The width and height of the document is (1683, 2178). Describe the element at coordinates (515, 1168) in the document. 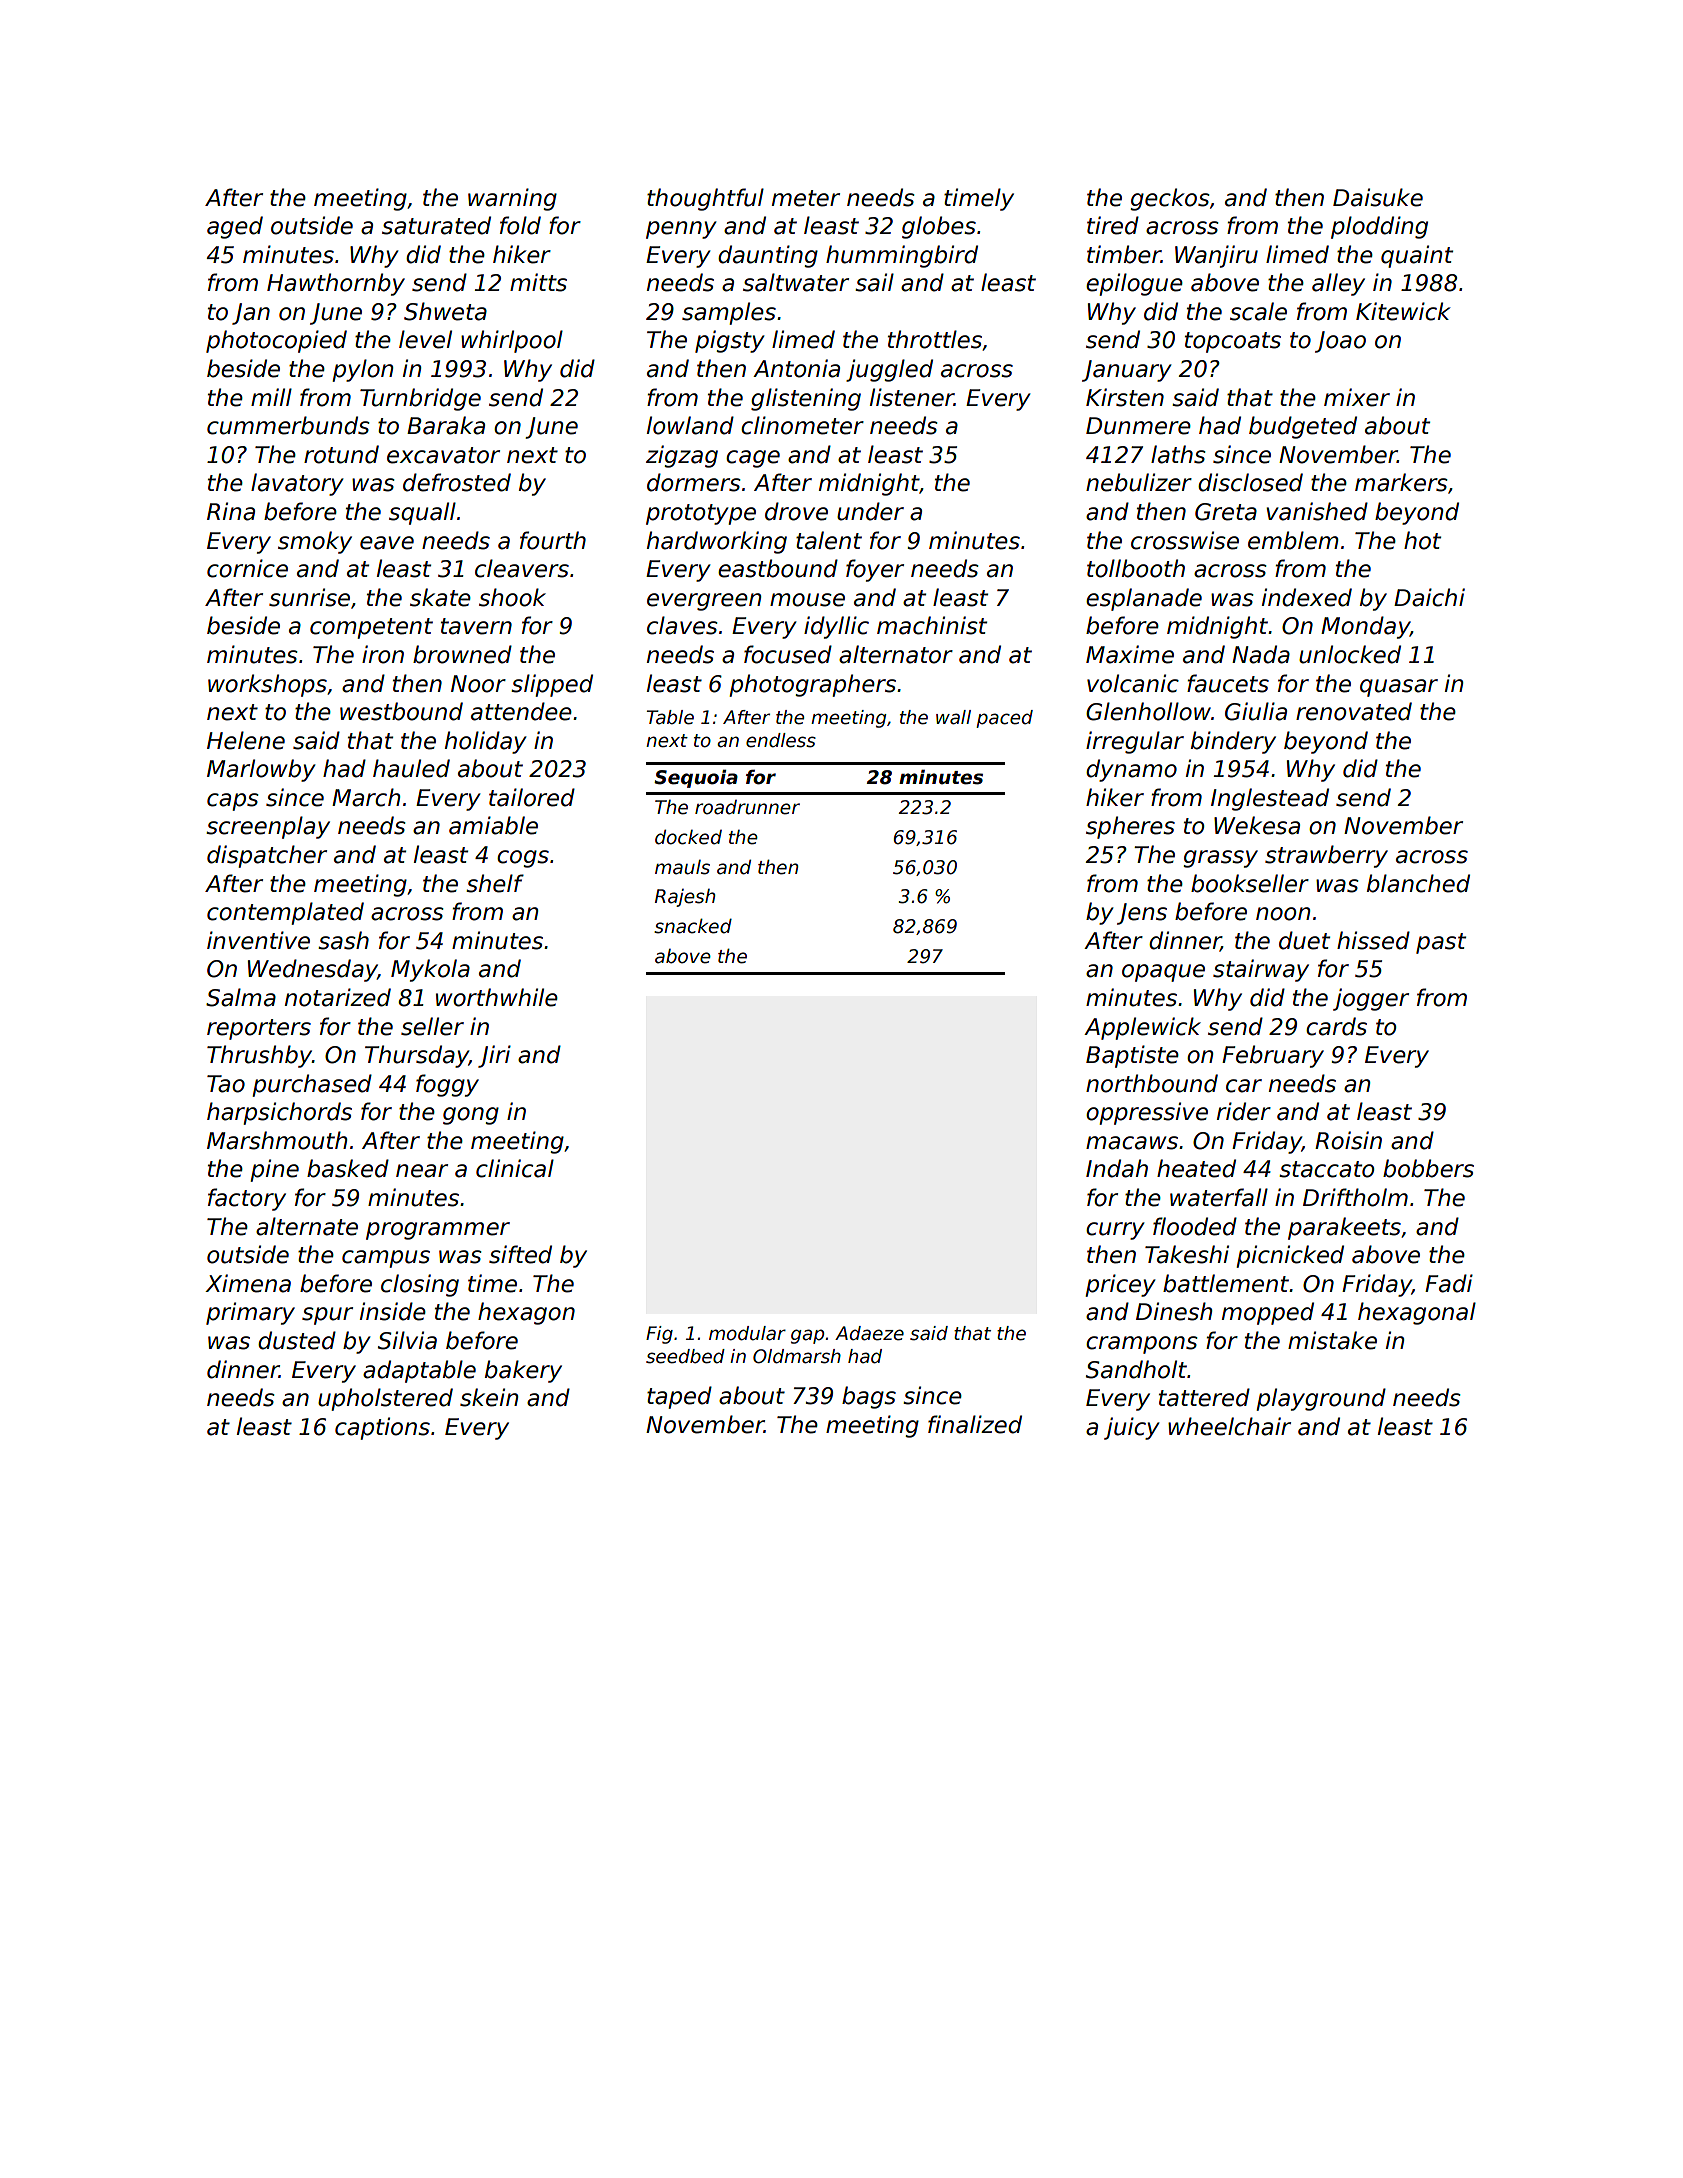

I see `clinical` at that location.
